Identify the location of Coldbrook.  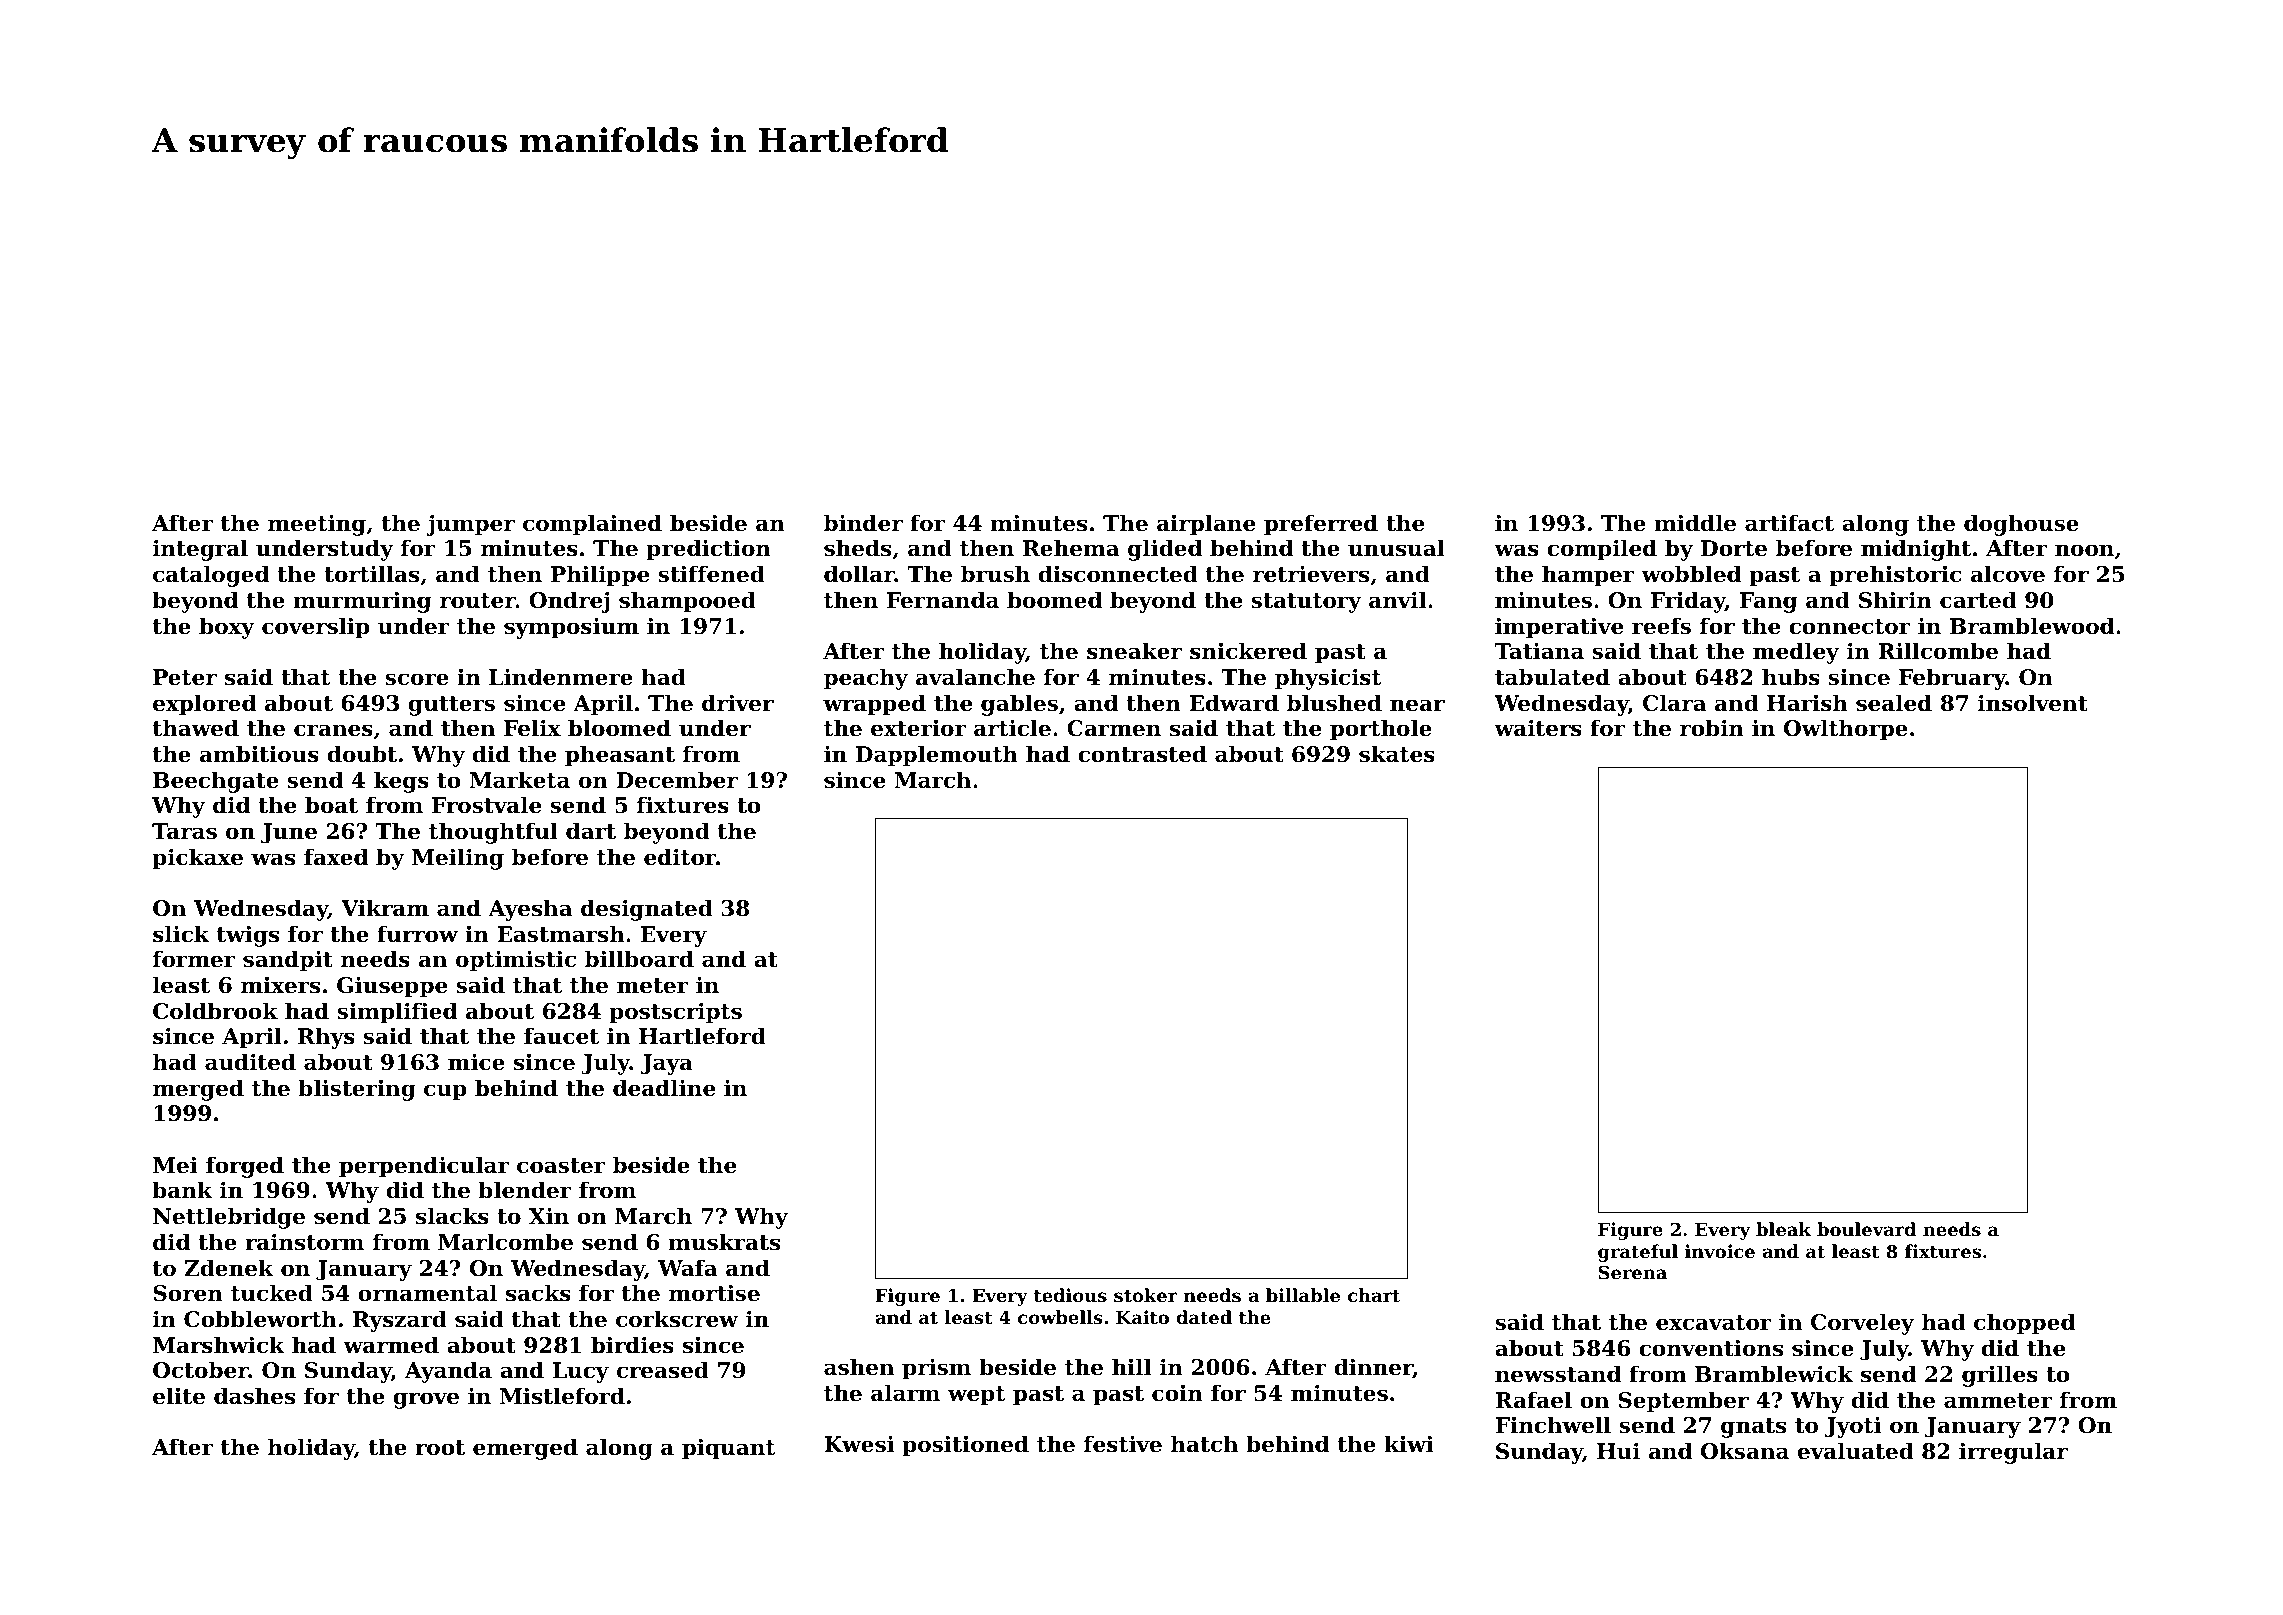
(215, 1011).
